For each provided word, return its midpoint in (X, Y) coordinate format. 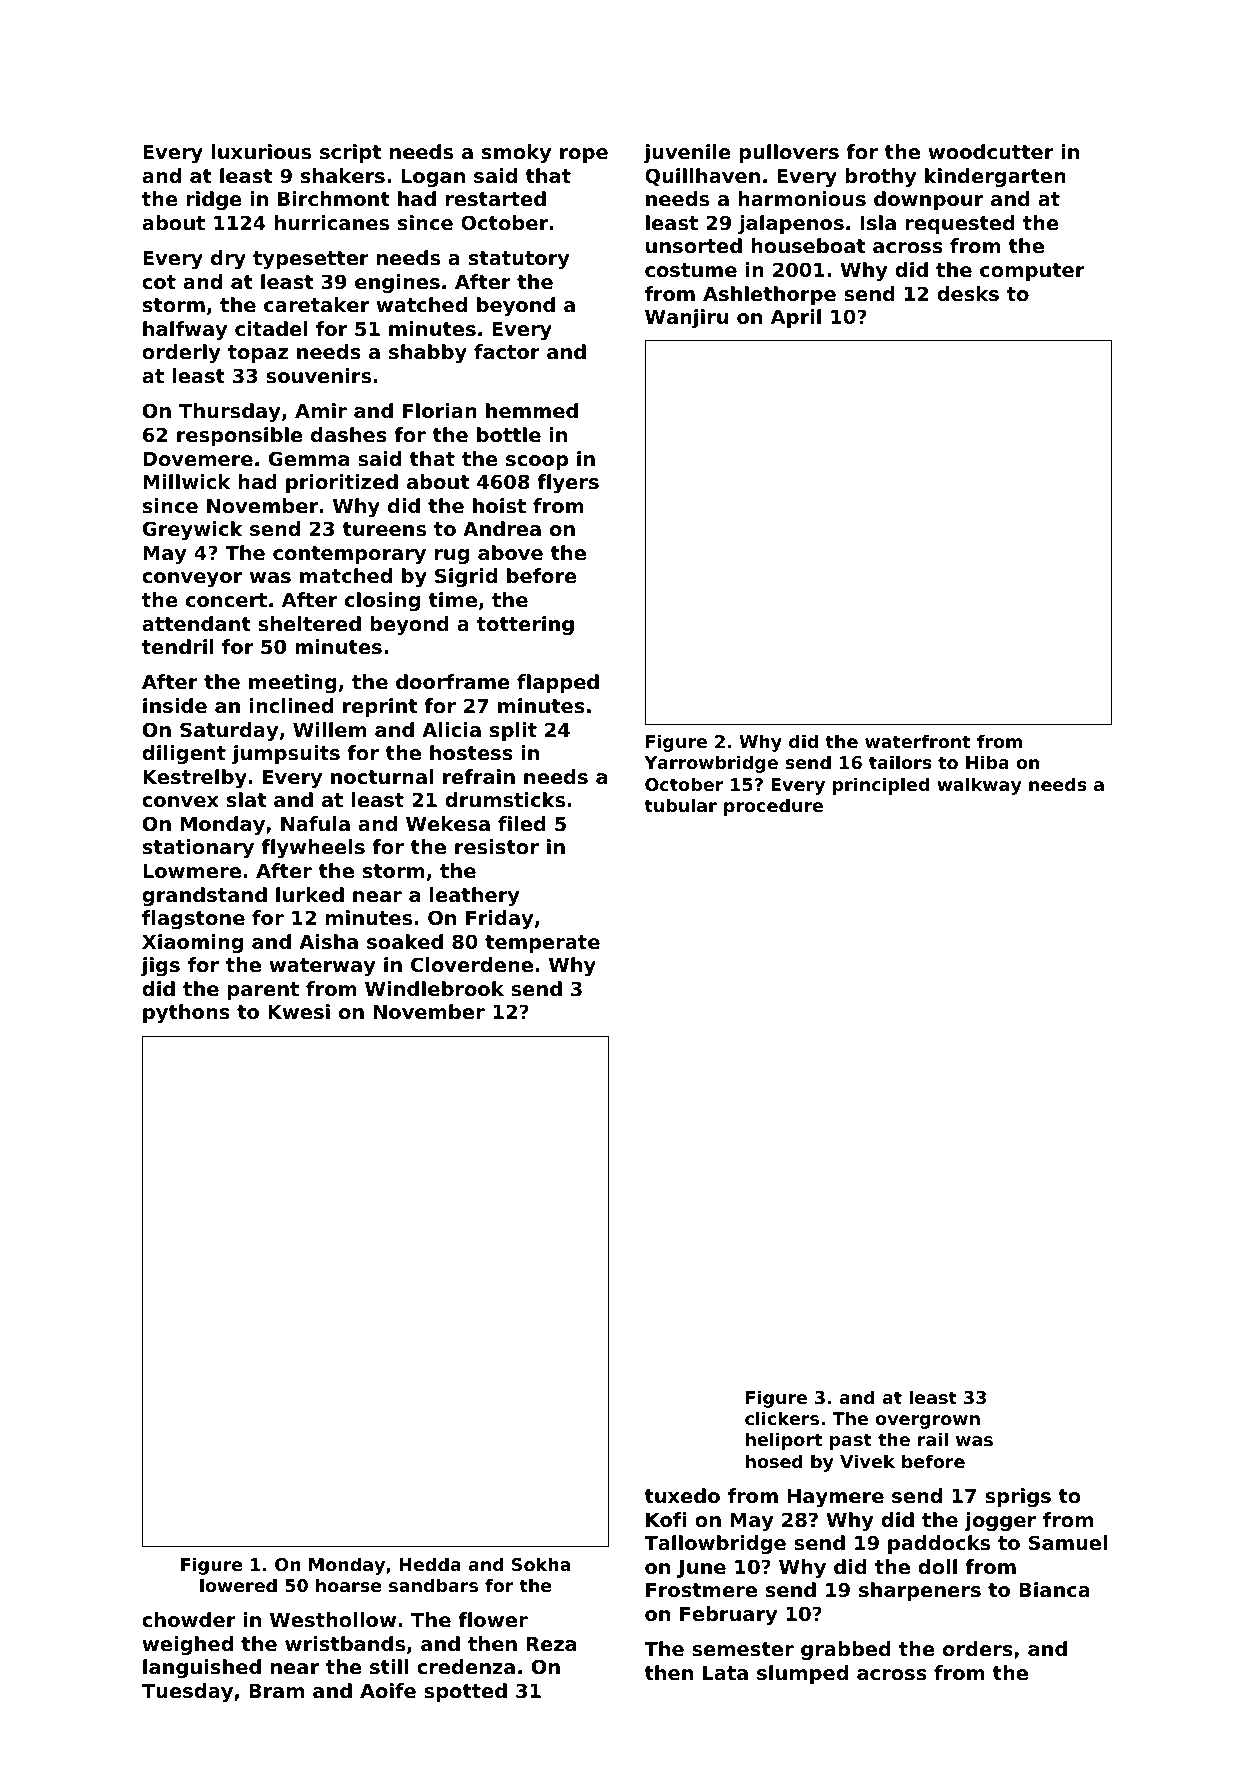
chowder (189, 1619)
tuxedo (682, 1495)
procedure (773, 807)
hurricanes (332, 223)
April (796, 318)
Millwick (186, 481)
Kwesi (299, 1011)
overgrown (928, 1422)
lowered (238, 1585)
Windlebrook (434, 988)
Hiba (987, 762)
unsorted (694, 245)
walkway (979, 786)
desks (968, 294)
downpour (928, 200)
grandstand (204, 896)
